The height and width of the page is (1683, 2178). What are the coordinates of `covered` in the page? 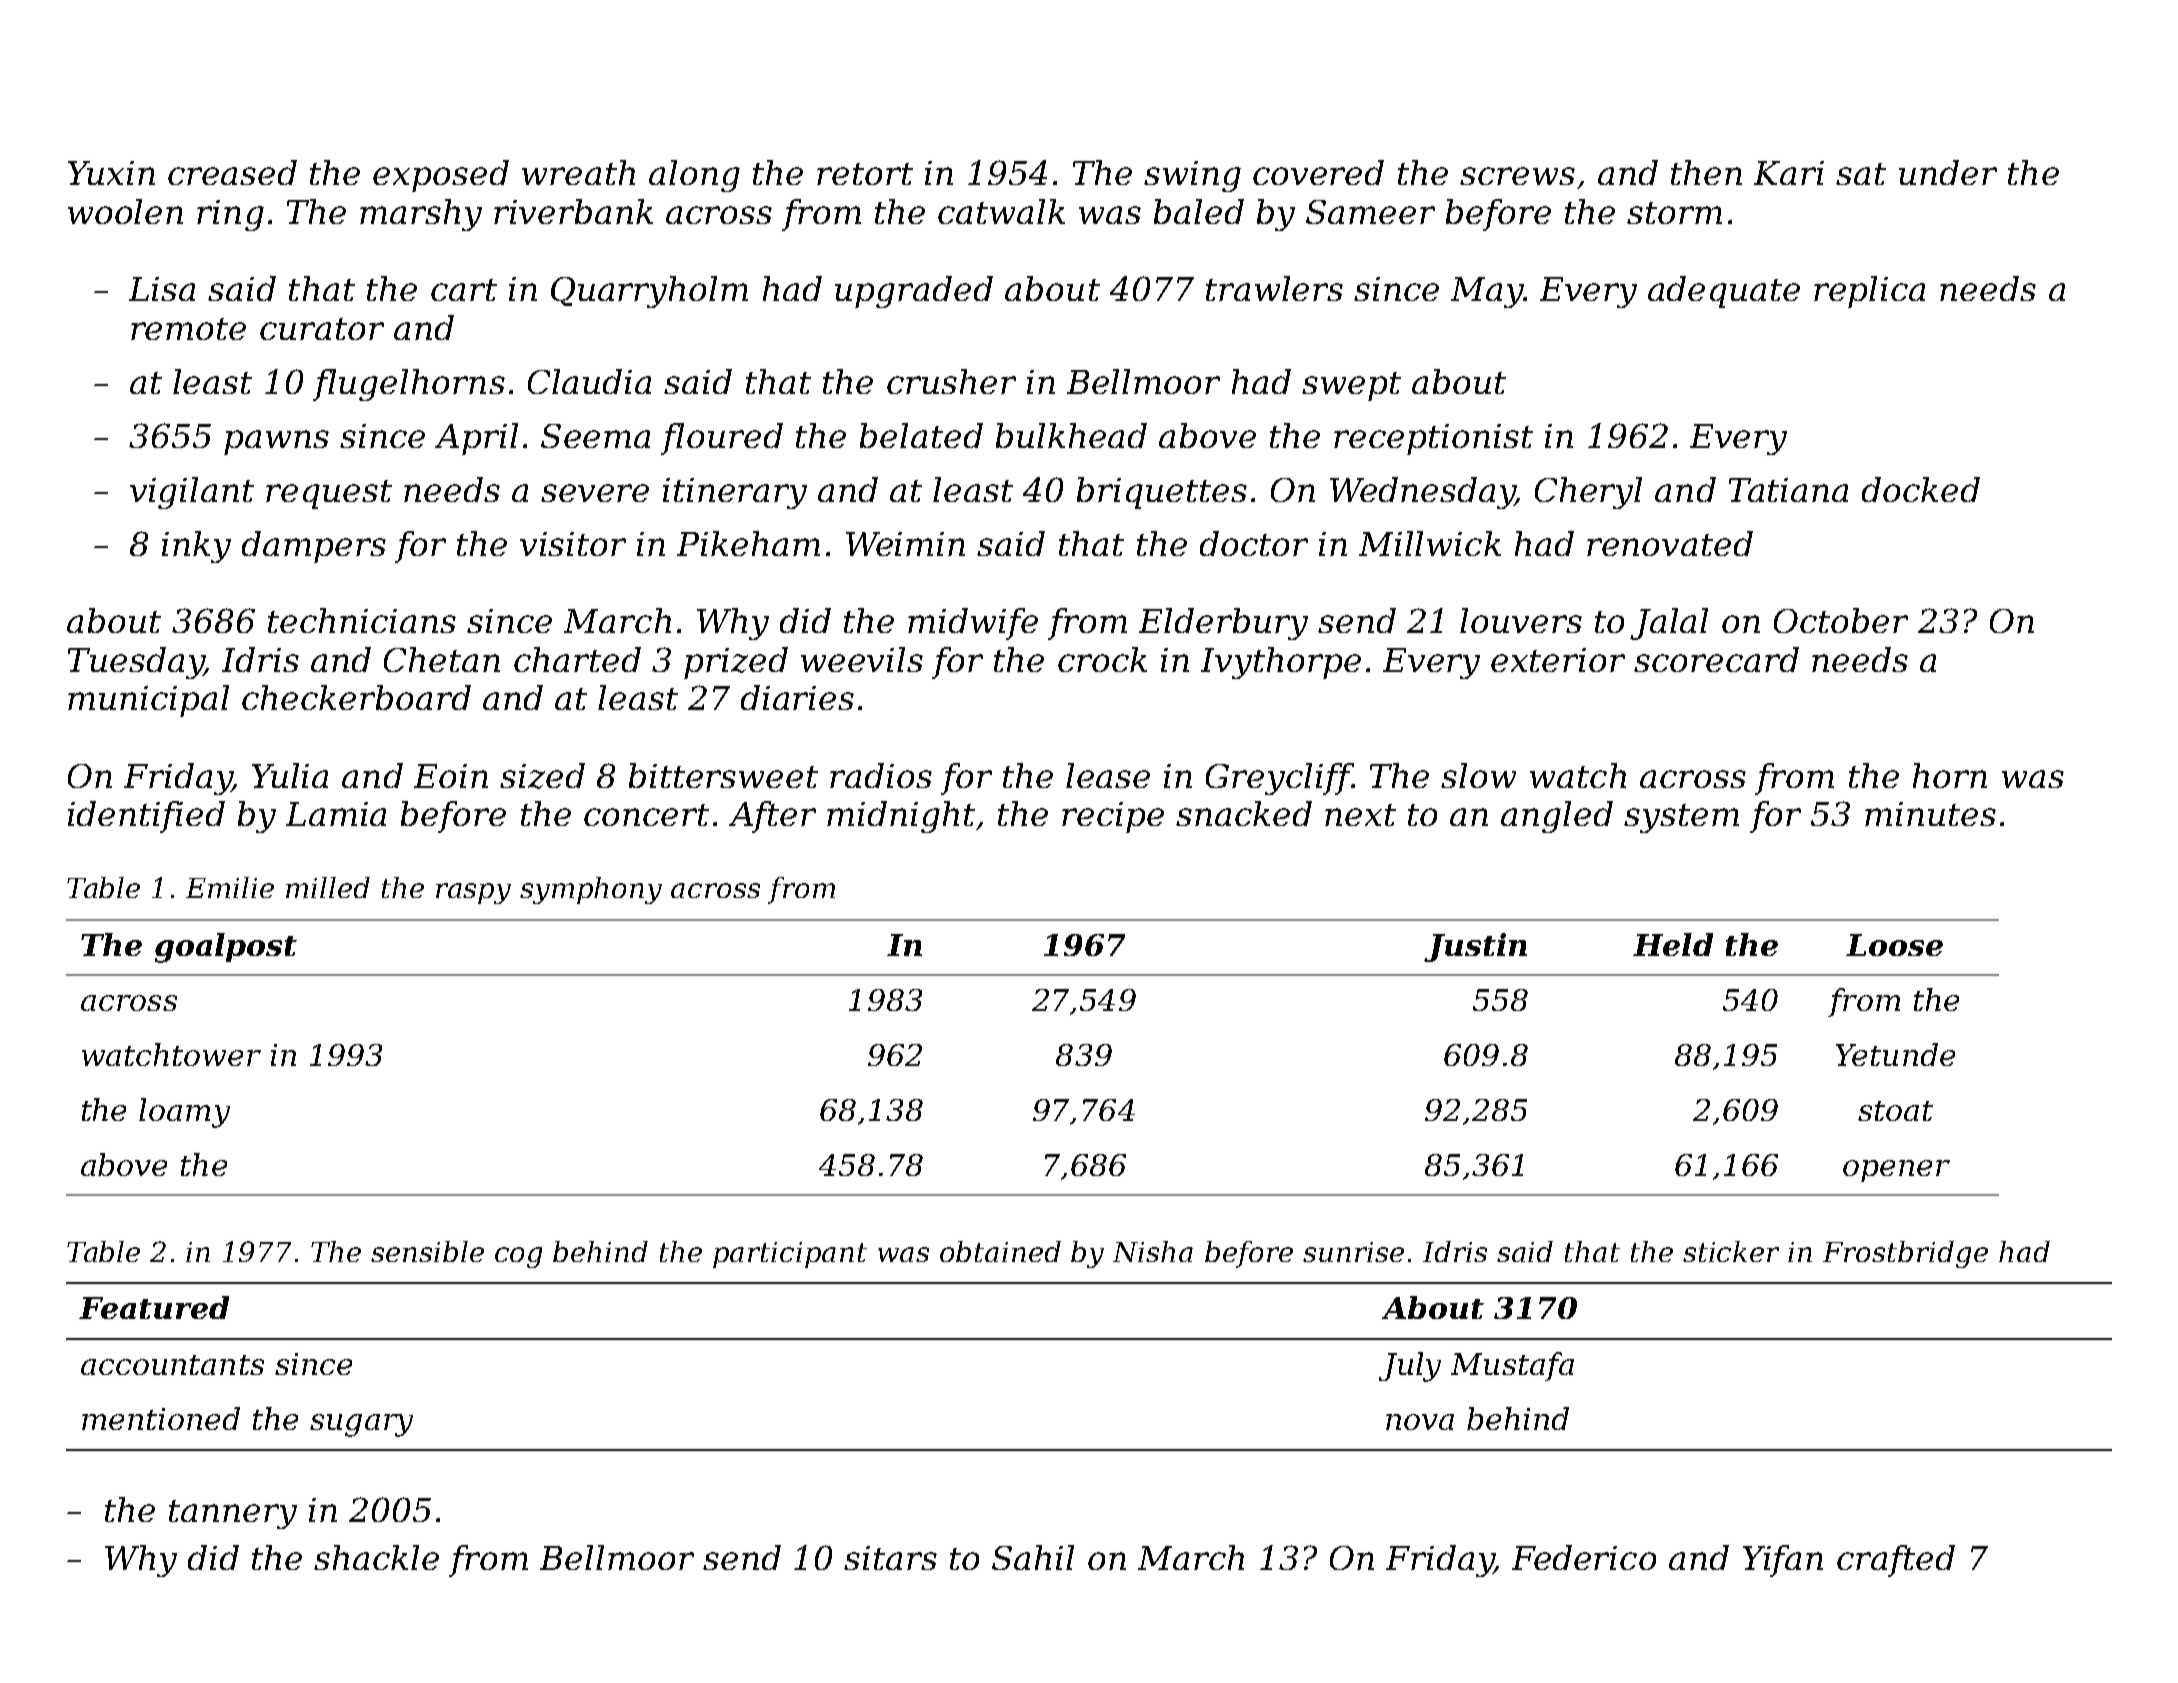 It's located at (1318, 172).
